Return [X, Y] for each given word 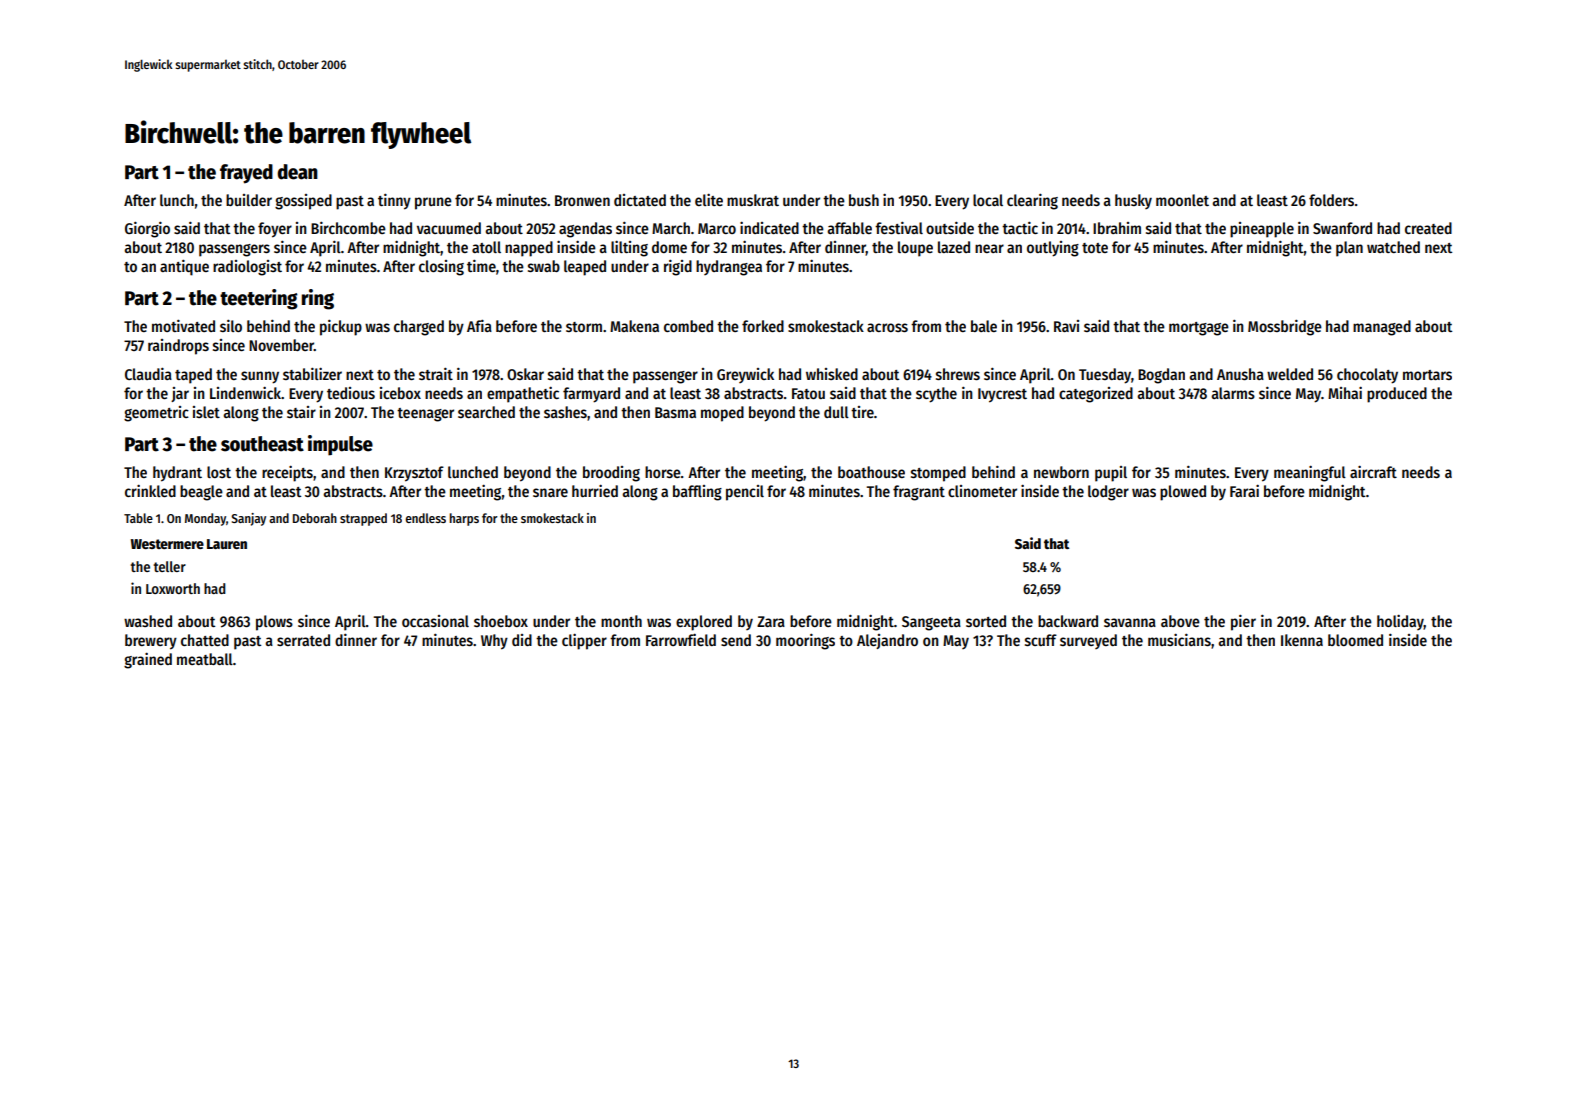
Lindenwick [246, 393]
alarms [1233, 393]
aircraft [1373, 472]
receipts [287, 474]
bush [864, 200]
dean [297, 172]
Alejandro [887, 641]
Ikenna [1302, 640]
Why [494, 642]
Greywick [745, 375]
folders [1331, 200]
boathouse [871, 472]
